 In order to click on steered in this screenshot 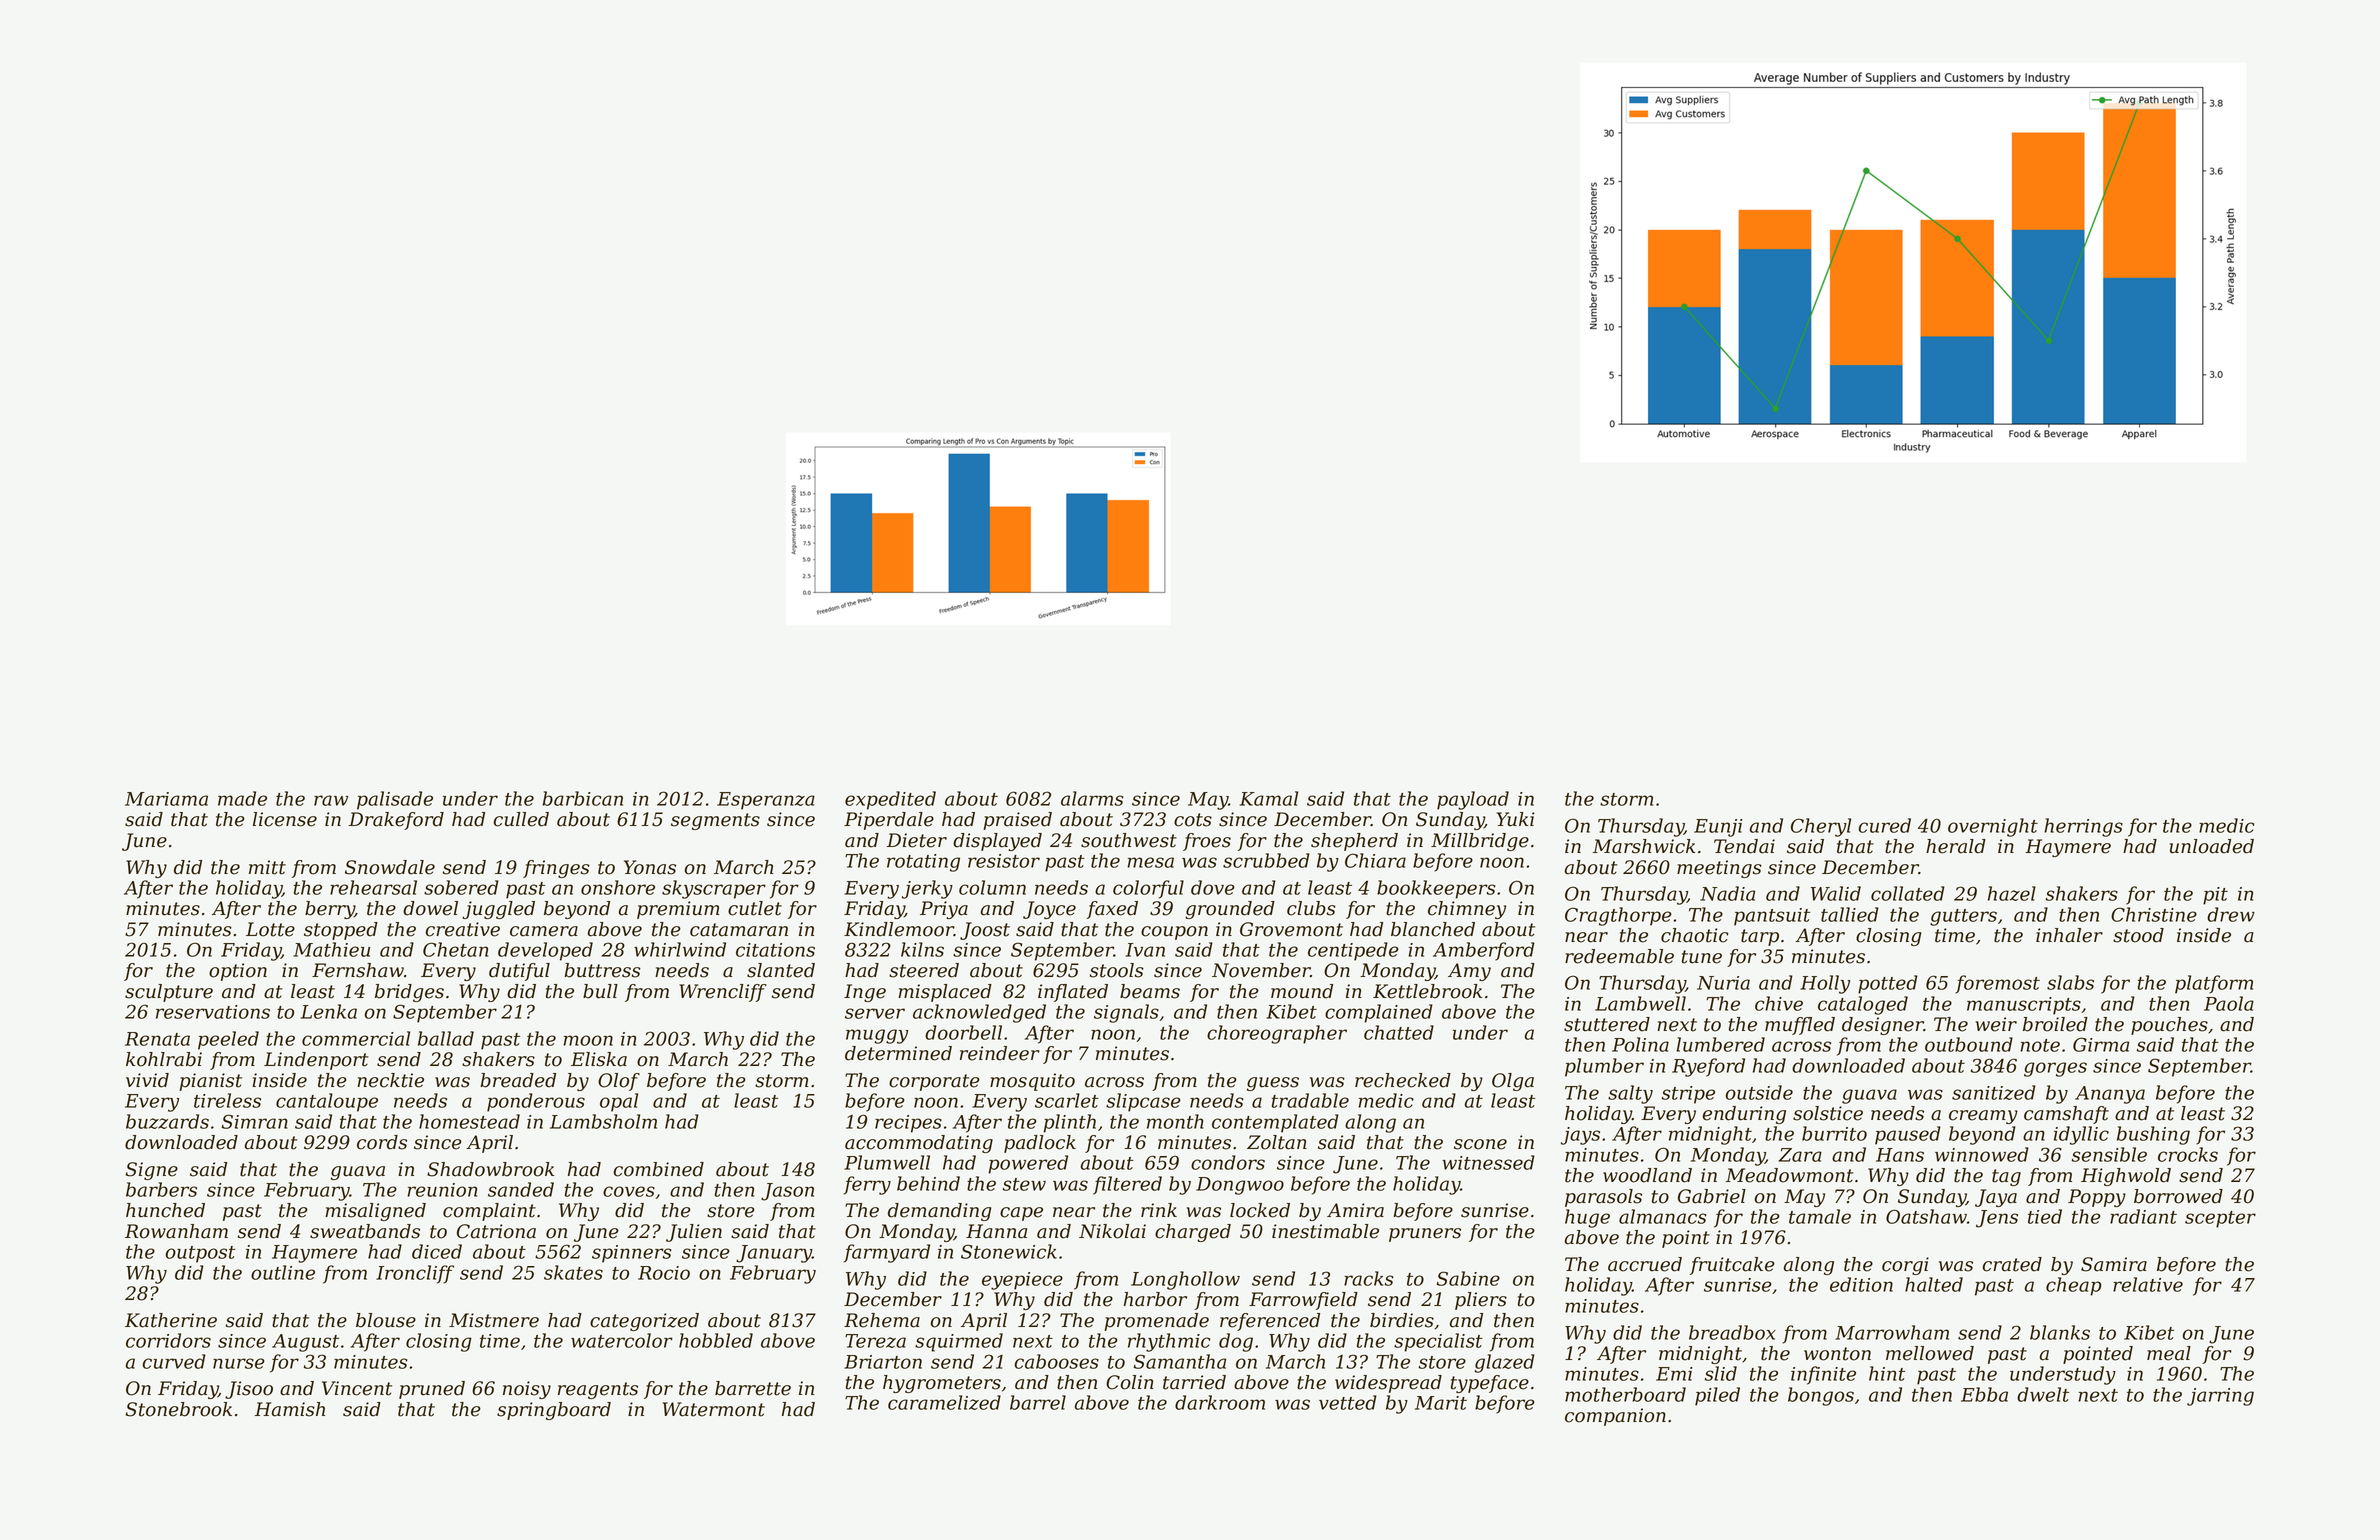, I will do `click(924, 970)`.
